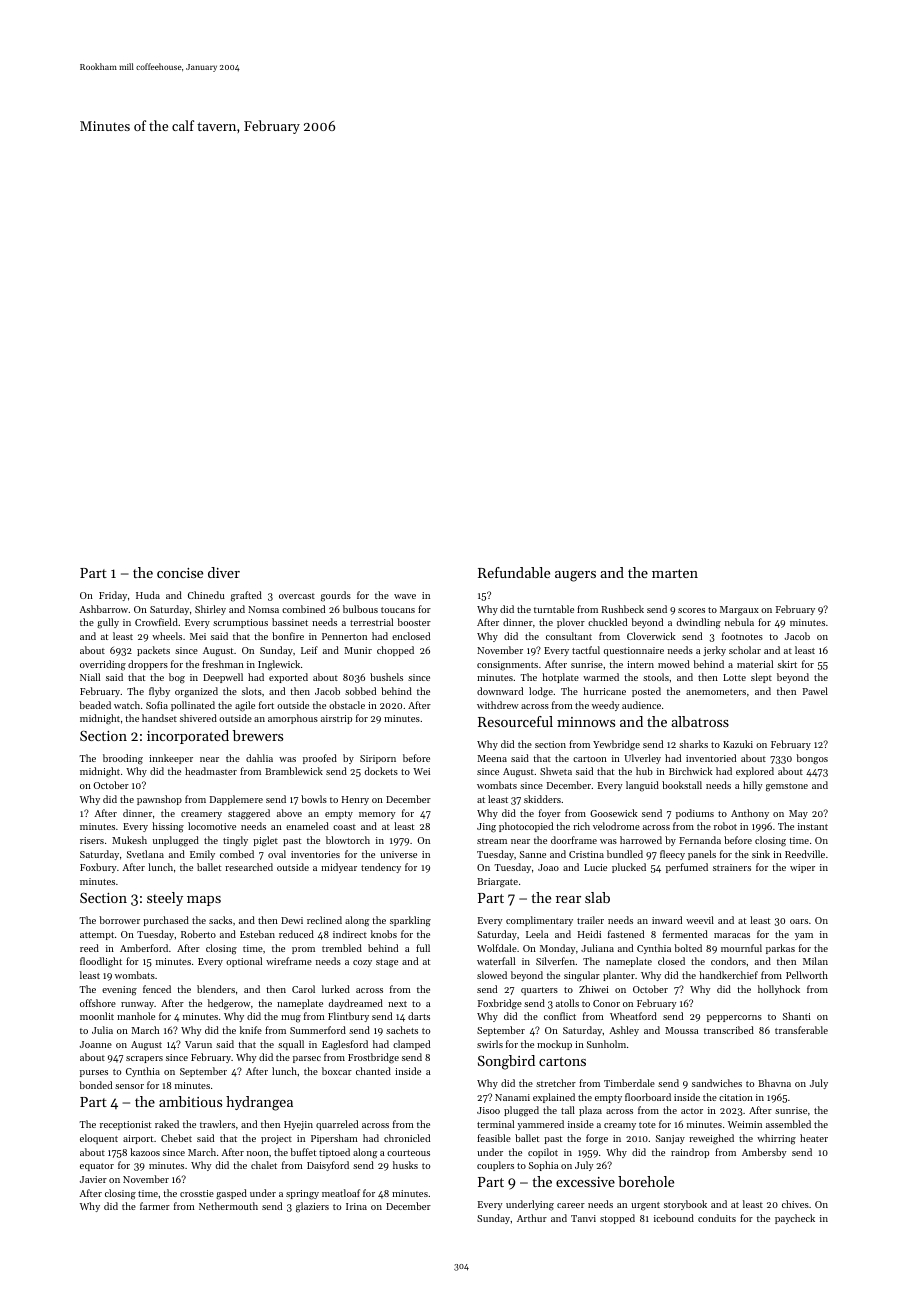 The height and width of the screenshot is (1316, 908). I want to click on kazoos, so click(145, 1152).
